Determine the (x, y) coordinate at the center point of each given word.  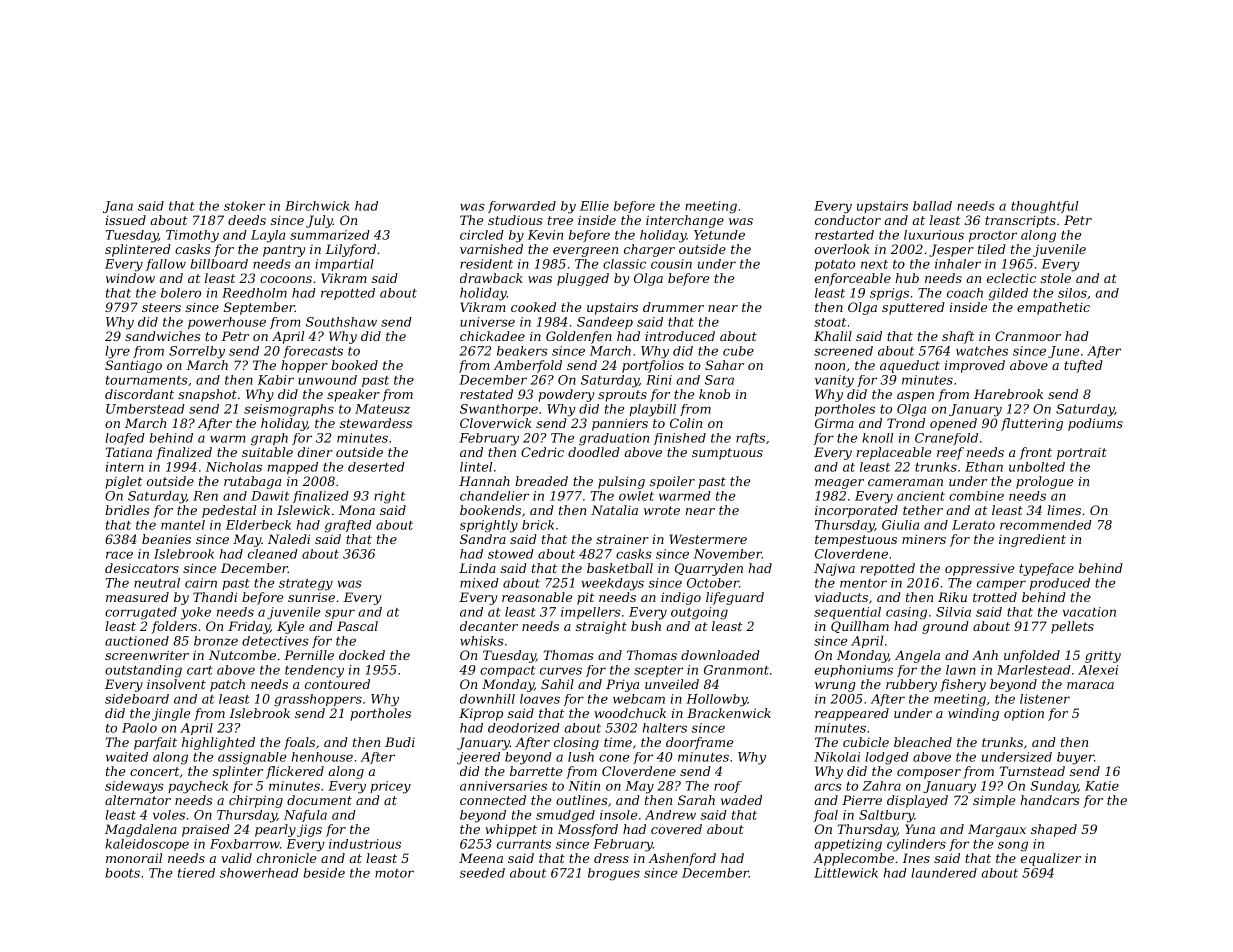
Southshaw (341, 322)
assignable (252, 758)
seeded (482, 873)
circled (482, 235)
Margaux (997, 830)
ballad (932, 206)
